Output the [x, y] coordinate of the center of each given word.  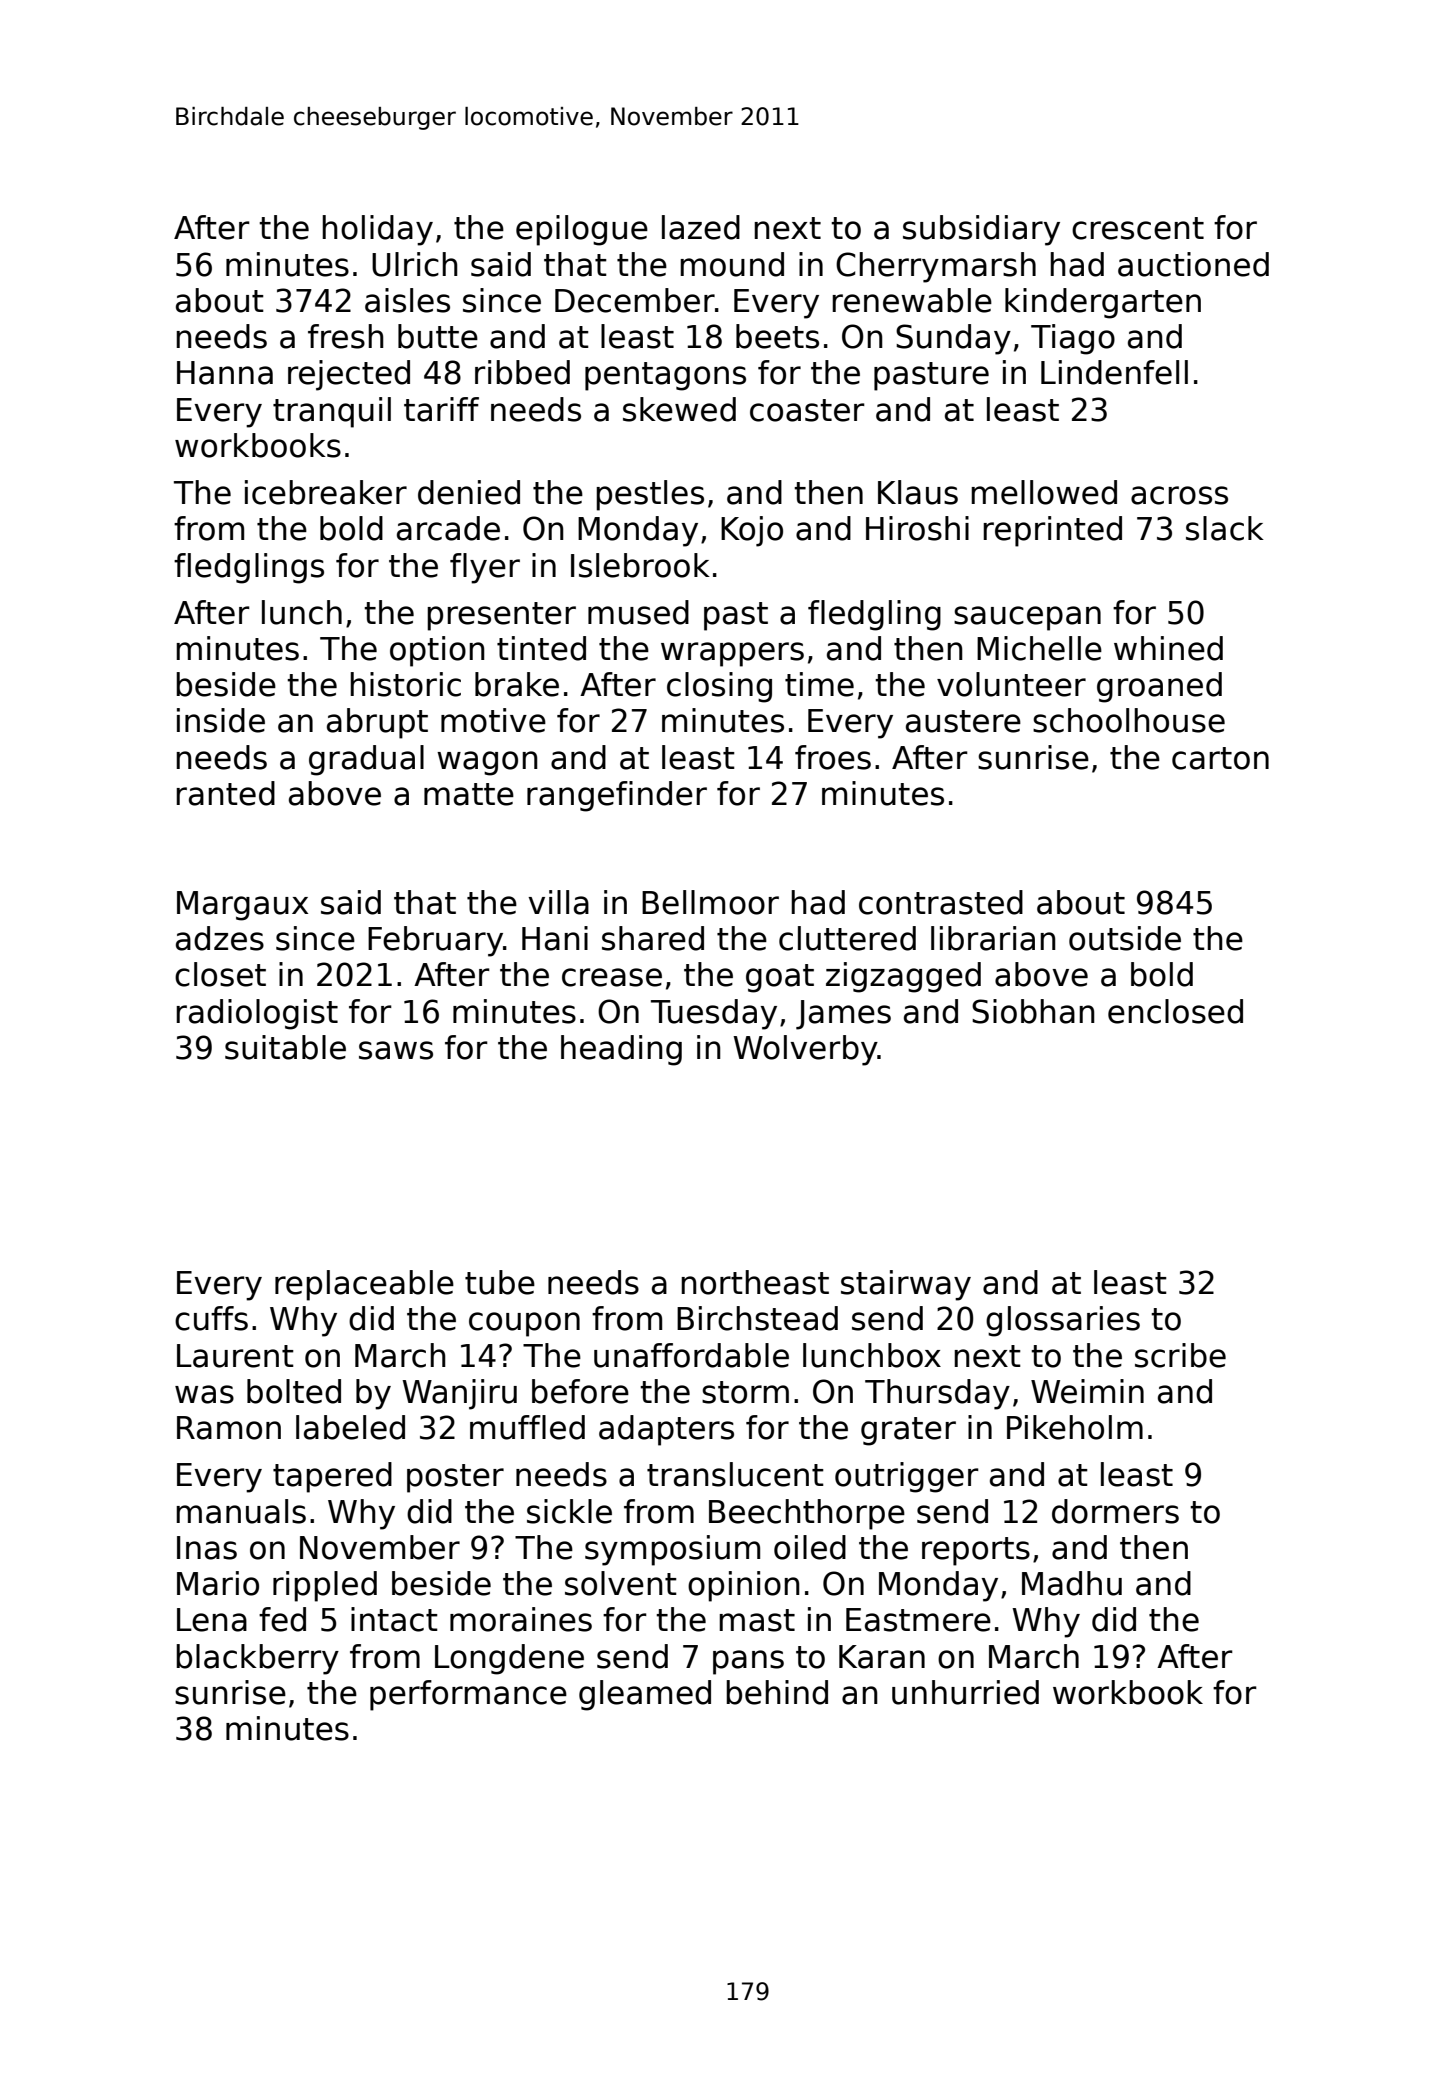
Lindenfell [1114, 372]
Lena [212, 1620]
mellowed [1044, 492]
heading [621, 1050]
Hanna [225, 373]
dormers [1115, 1511]
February [435, 941]
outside [1125, 938]
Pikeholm [1075, 1427]
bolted [294, 1391]
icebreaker [326, 492]
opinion [744, 1586]
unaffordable [691, 1355]
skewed [679, 409]
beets [777, 336]
